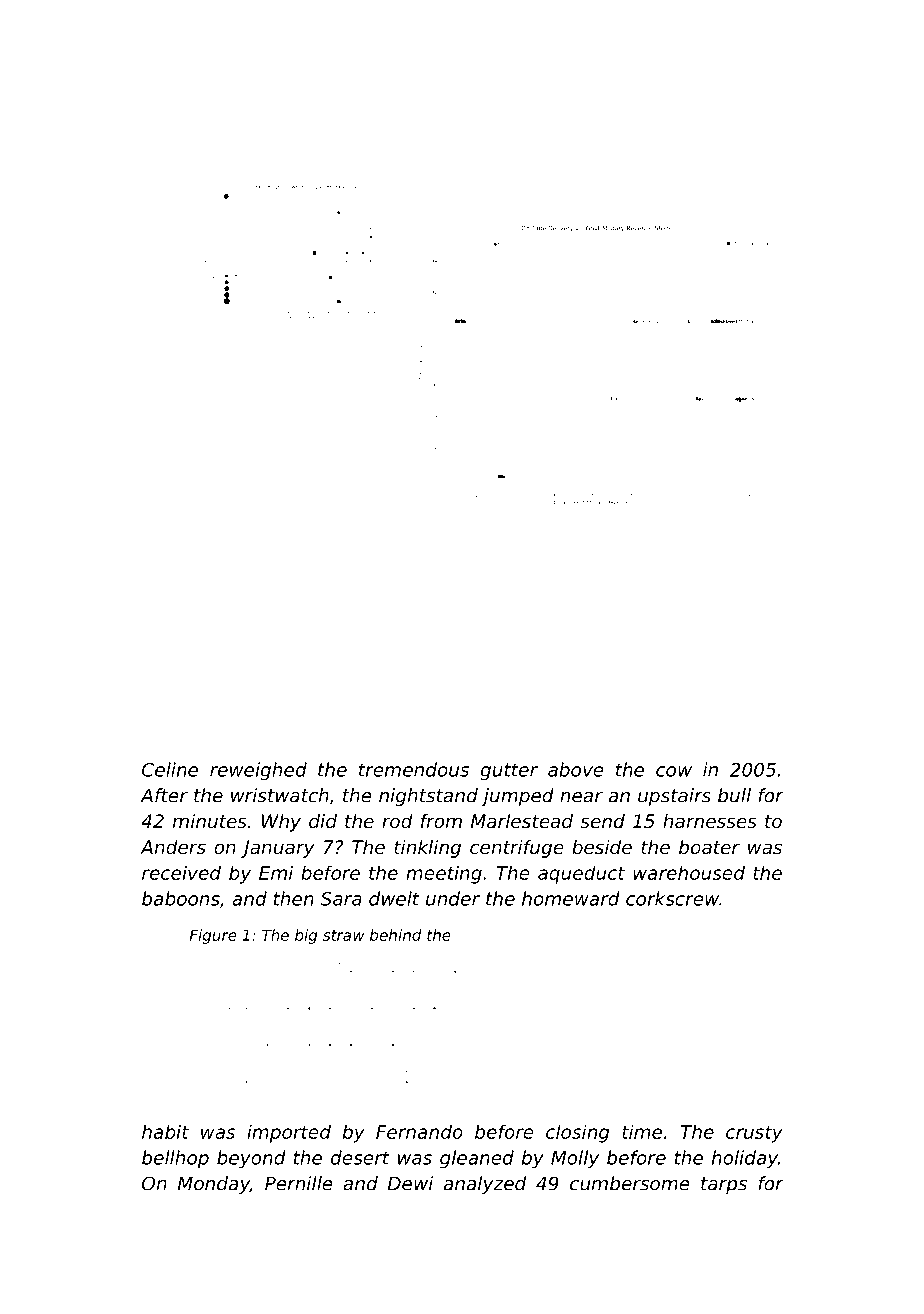  What do you see at coordinates (485, 1185) in the document?
I see `analyzed` at bounding box center [485, 1185].
